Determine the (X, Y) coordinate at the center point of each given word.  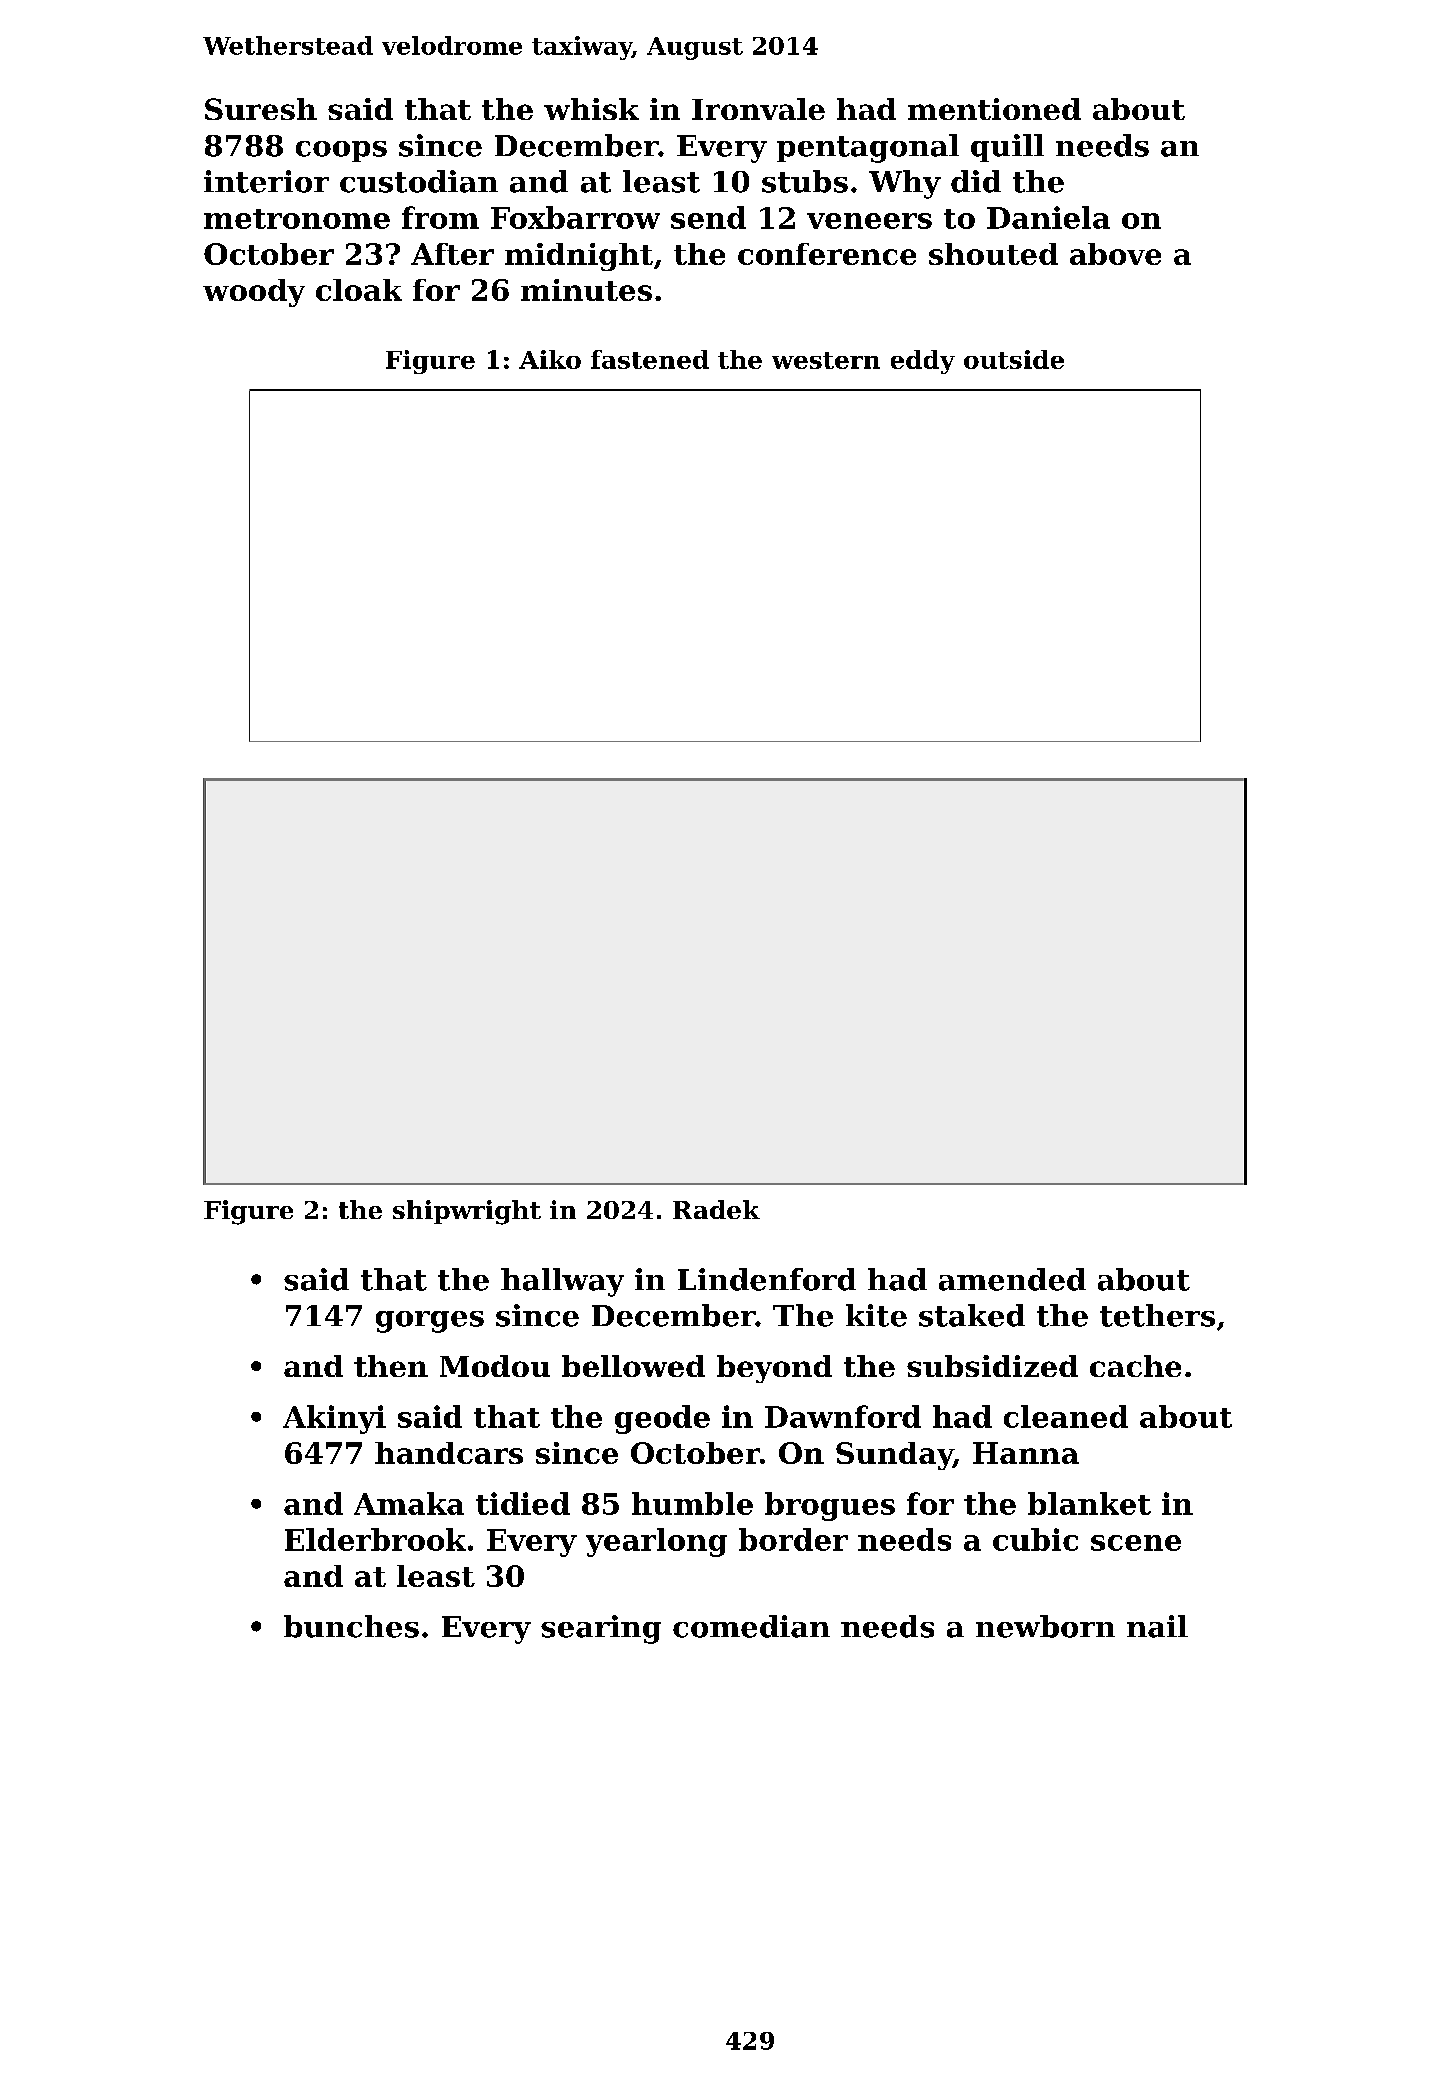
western (826, 360)
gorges (430, 1322)
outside (1014, 359)
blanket (1089, 1503)
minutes (586, 290)
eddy (923, 362)
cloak (359, 290)
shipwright (467, 1212)
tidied (523, 1503)
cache (1135, 1366)
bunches (351, 1626)
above (1115, 254)
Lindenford (767, 1279)
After (452, 254)
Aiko (550, 359)
